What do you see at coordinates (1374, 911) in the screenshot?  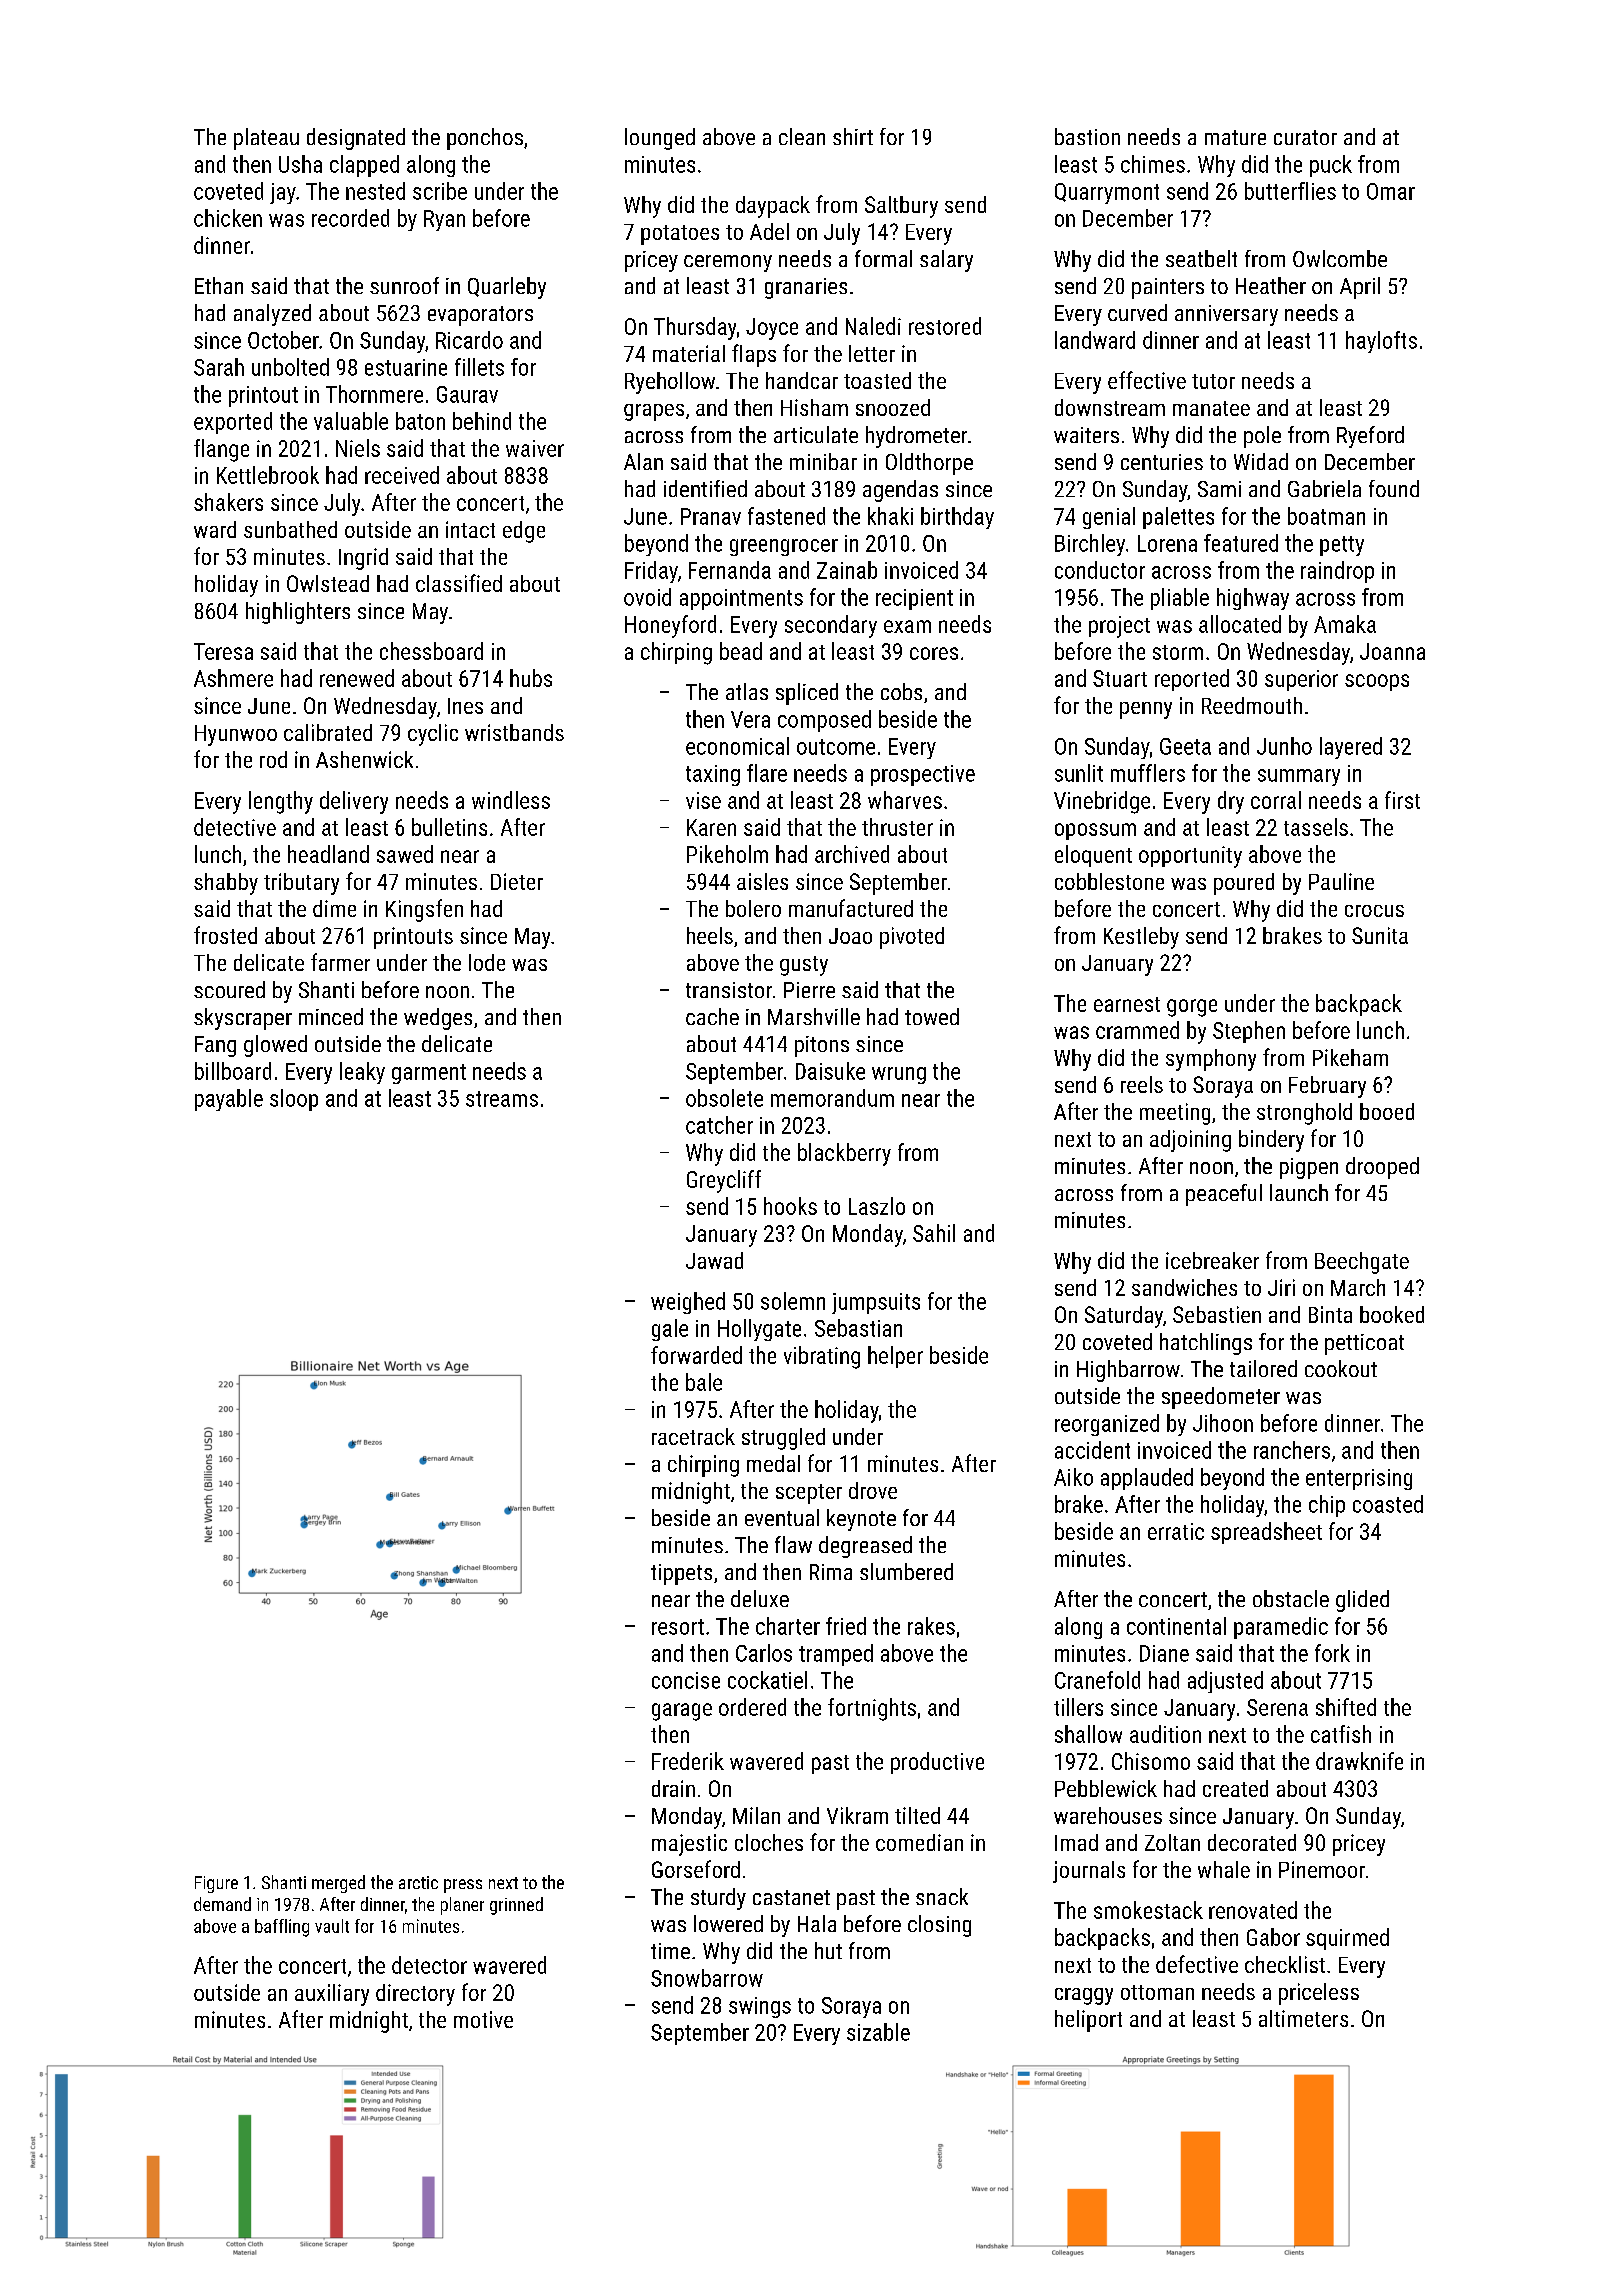 I see `crocus` at bounding box center [1374, 911].
